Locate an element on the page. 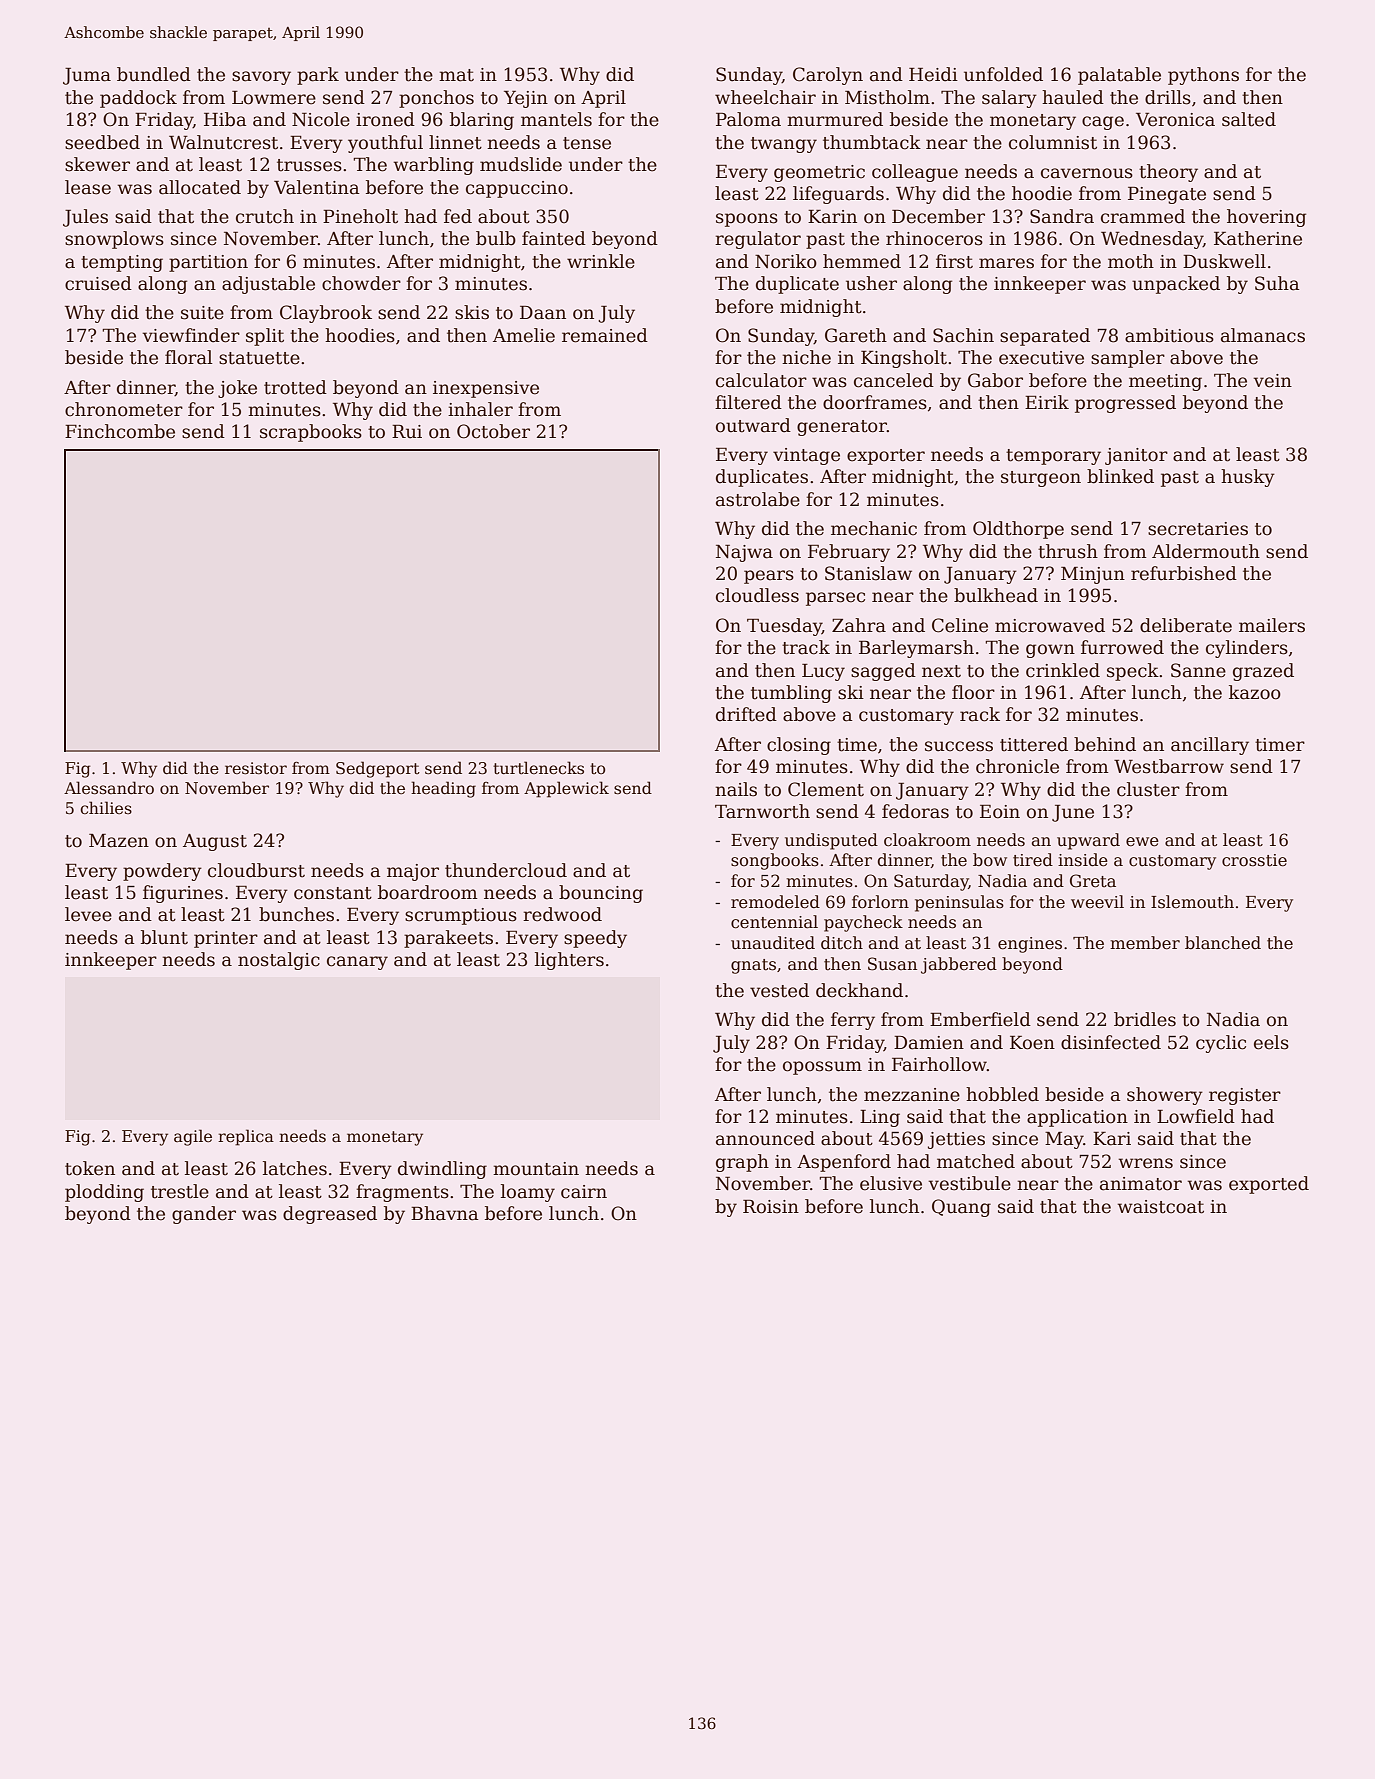 This document has width=1375, height=1779. weevil is located at coordinates (1097, 902).
